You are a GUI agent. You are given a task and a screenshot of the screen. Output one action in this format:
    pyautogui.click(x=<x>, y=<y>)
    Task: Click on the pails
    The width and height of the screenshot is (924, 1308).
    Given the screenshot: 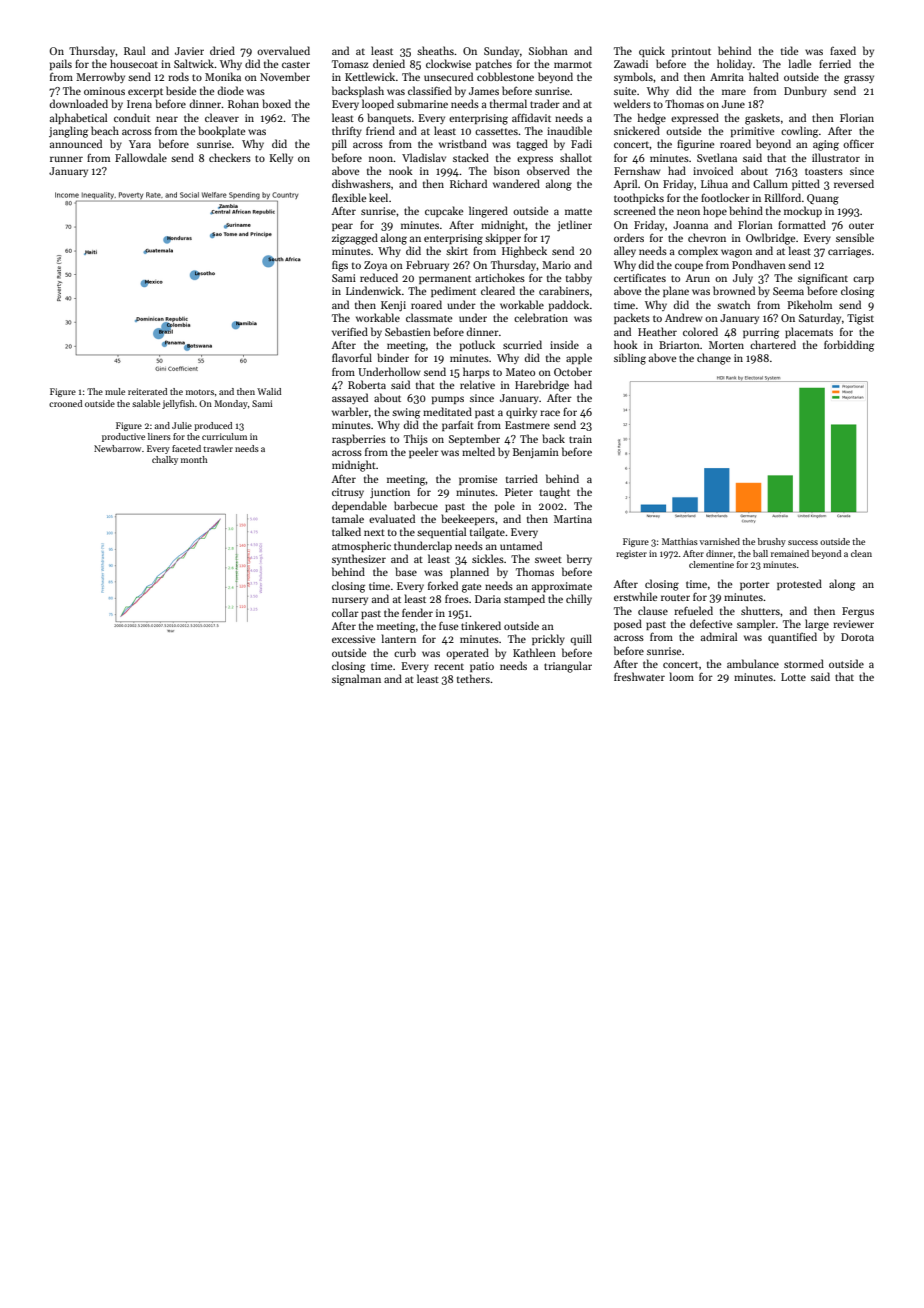 What is the action you would take?
    pyautogui.click(x=61, y=64)
